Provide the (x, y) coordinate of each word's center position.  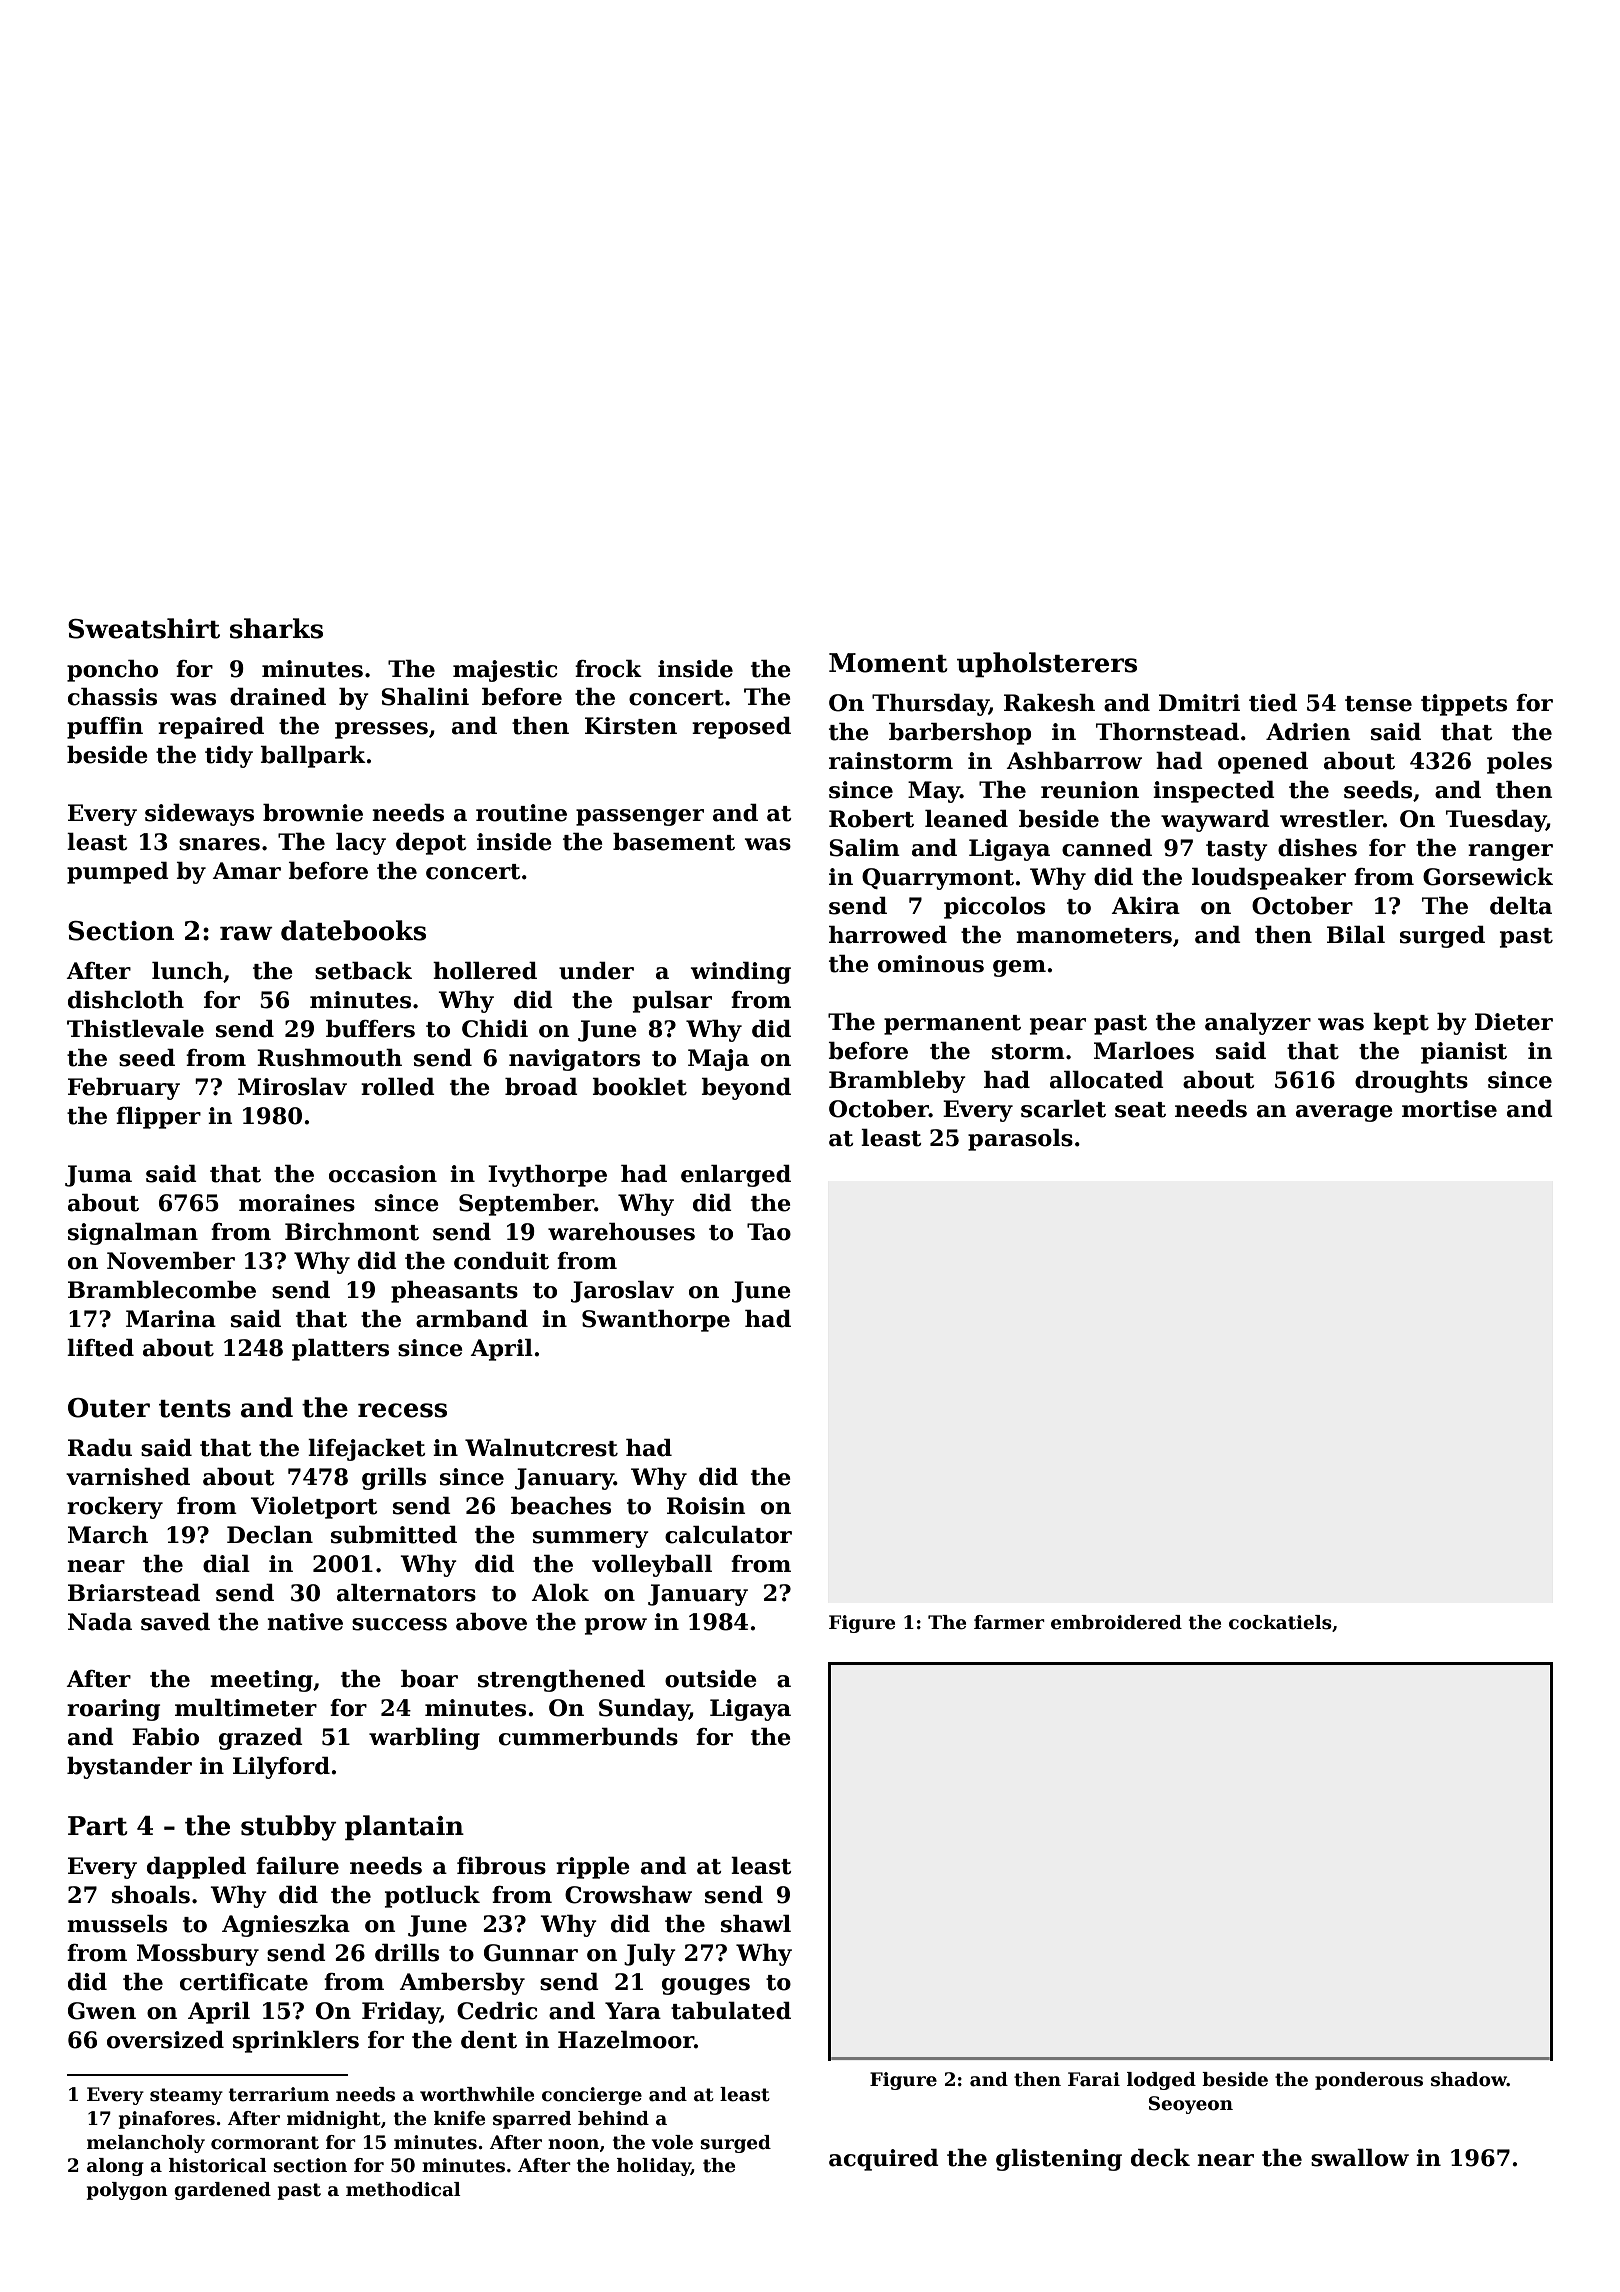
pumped (118, 873)
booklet (639, 1087)
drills (407, 1953)
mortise (1449, 1109)
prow (616, 1626)
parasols (1020, 1140)
